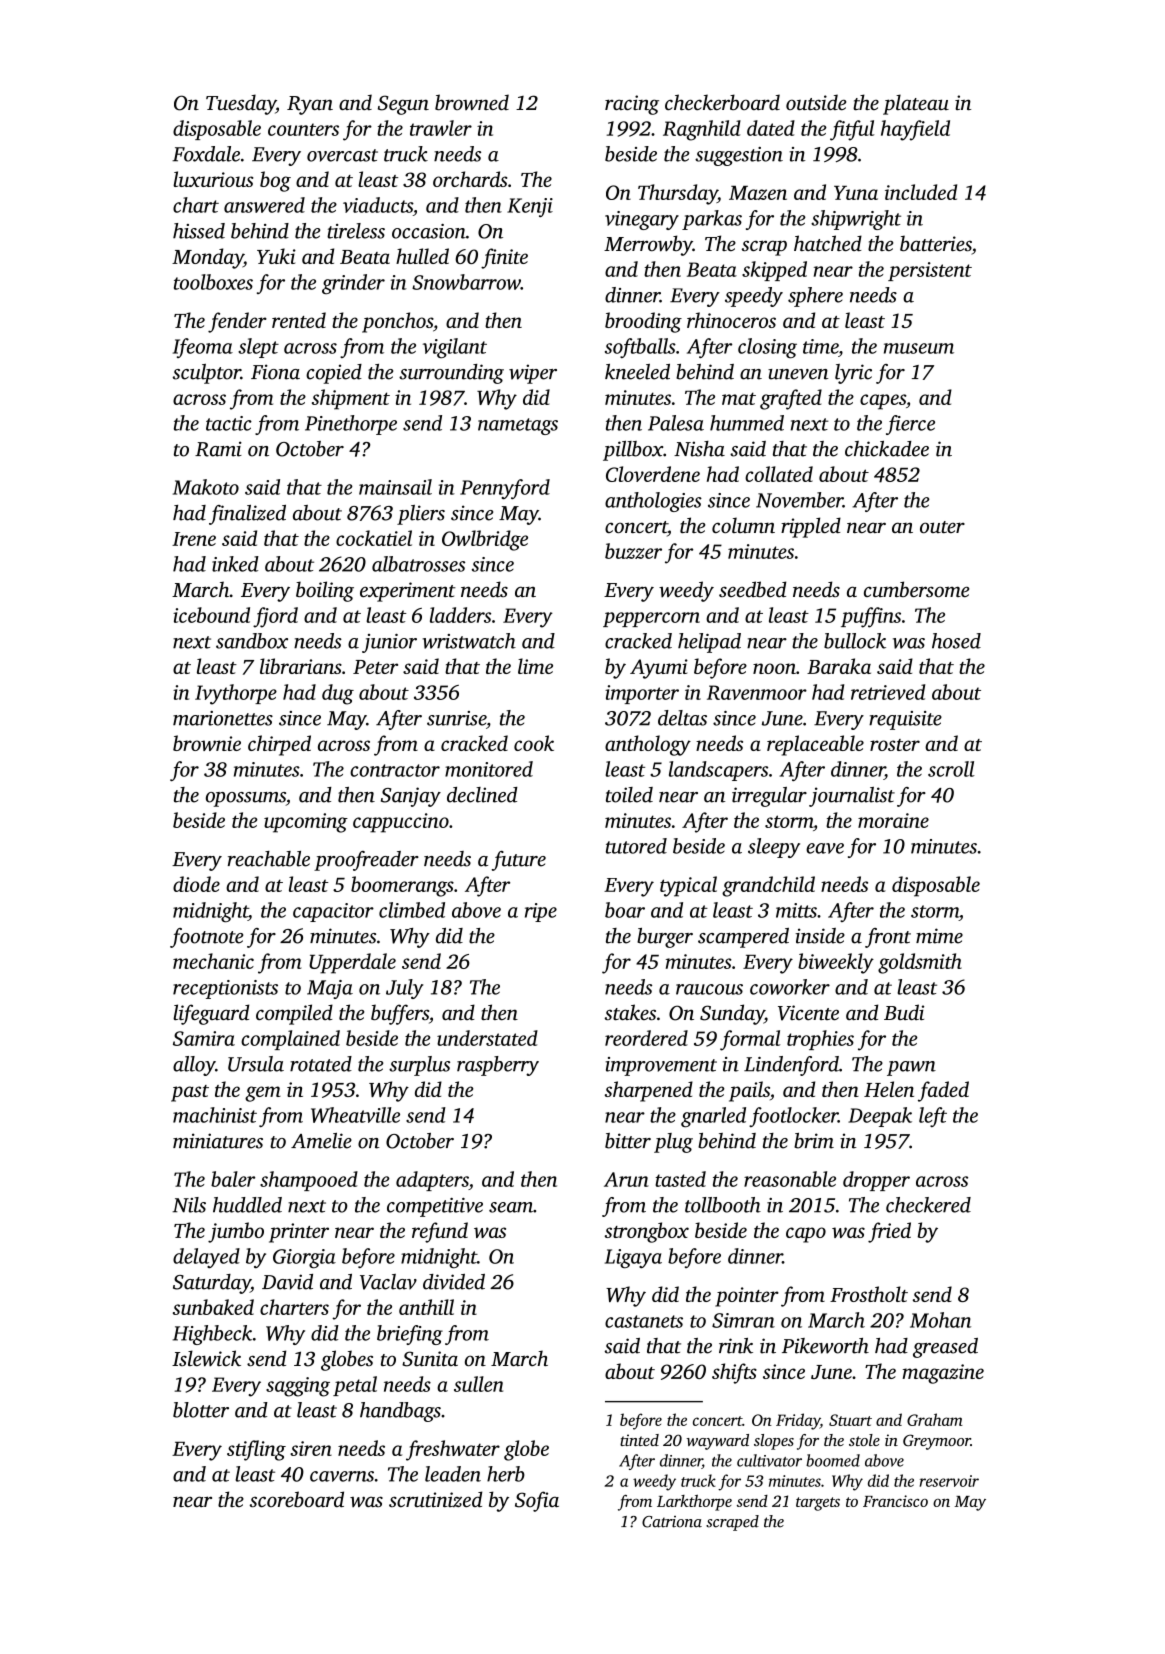  What do you see at coordinates (189, 1205) in the image?
I see `Nils` at bounding box center [189, 1205].
